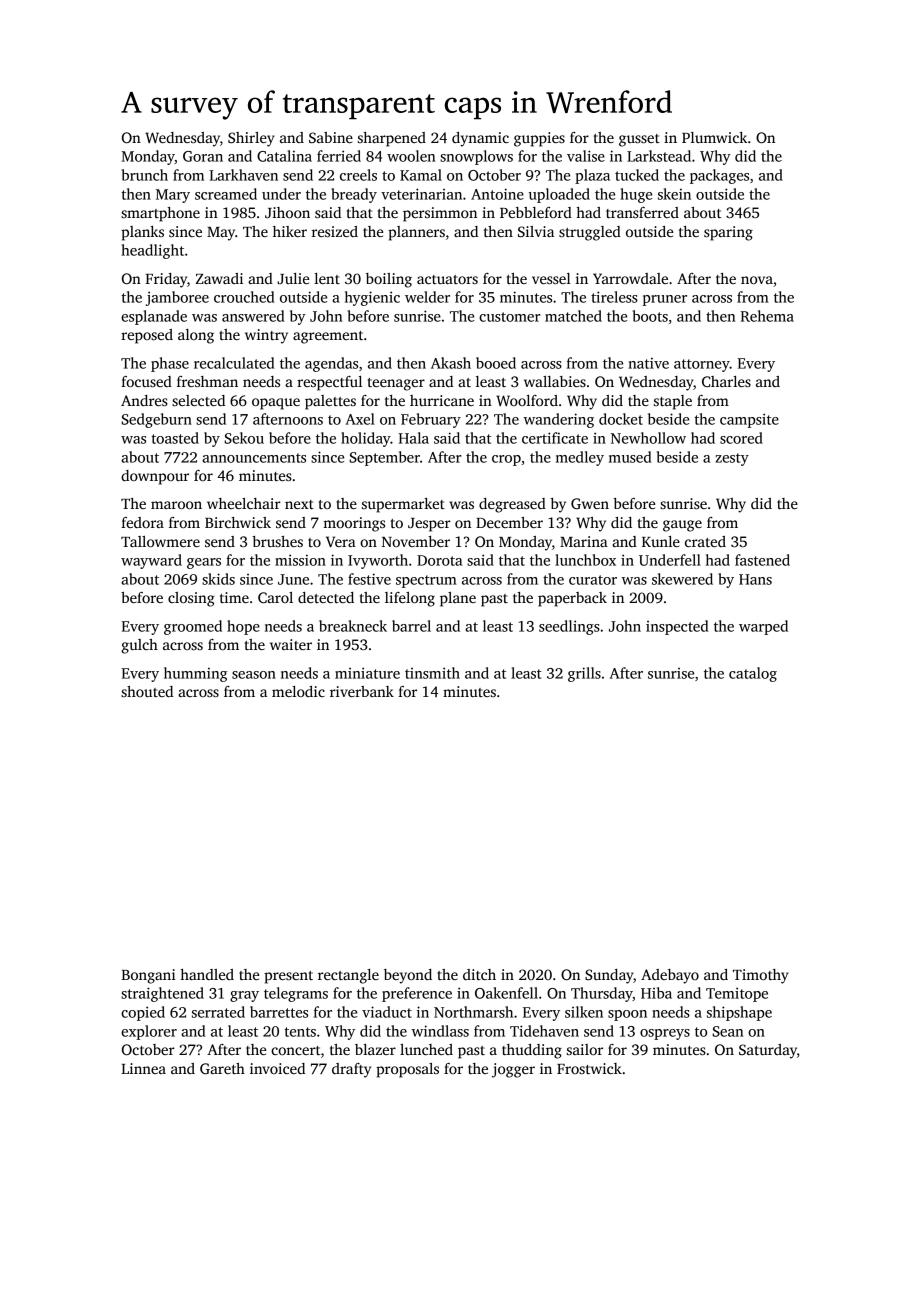 This screenshot has width=924, height=1308. What do you see at coordinates (496, 363) in the screenshot?
I see `booed` at bounding box center [496, 363].
